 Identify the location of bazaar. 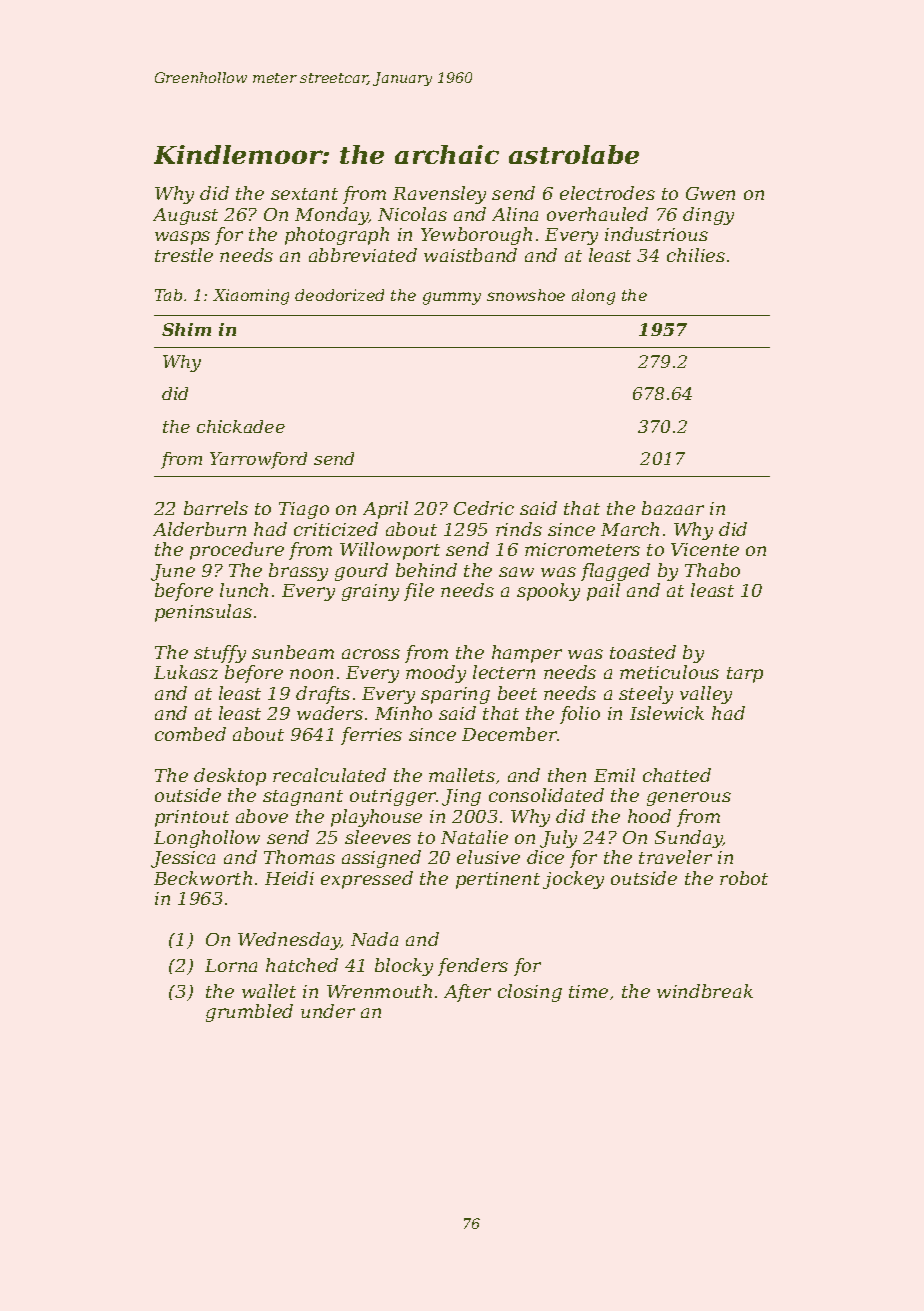
(673, 508).
